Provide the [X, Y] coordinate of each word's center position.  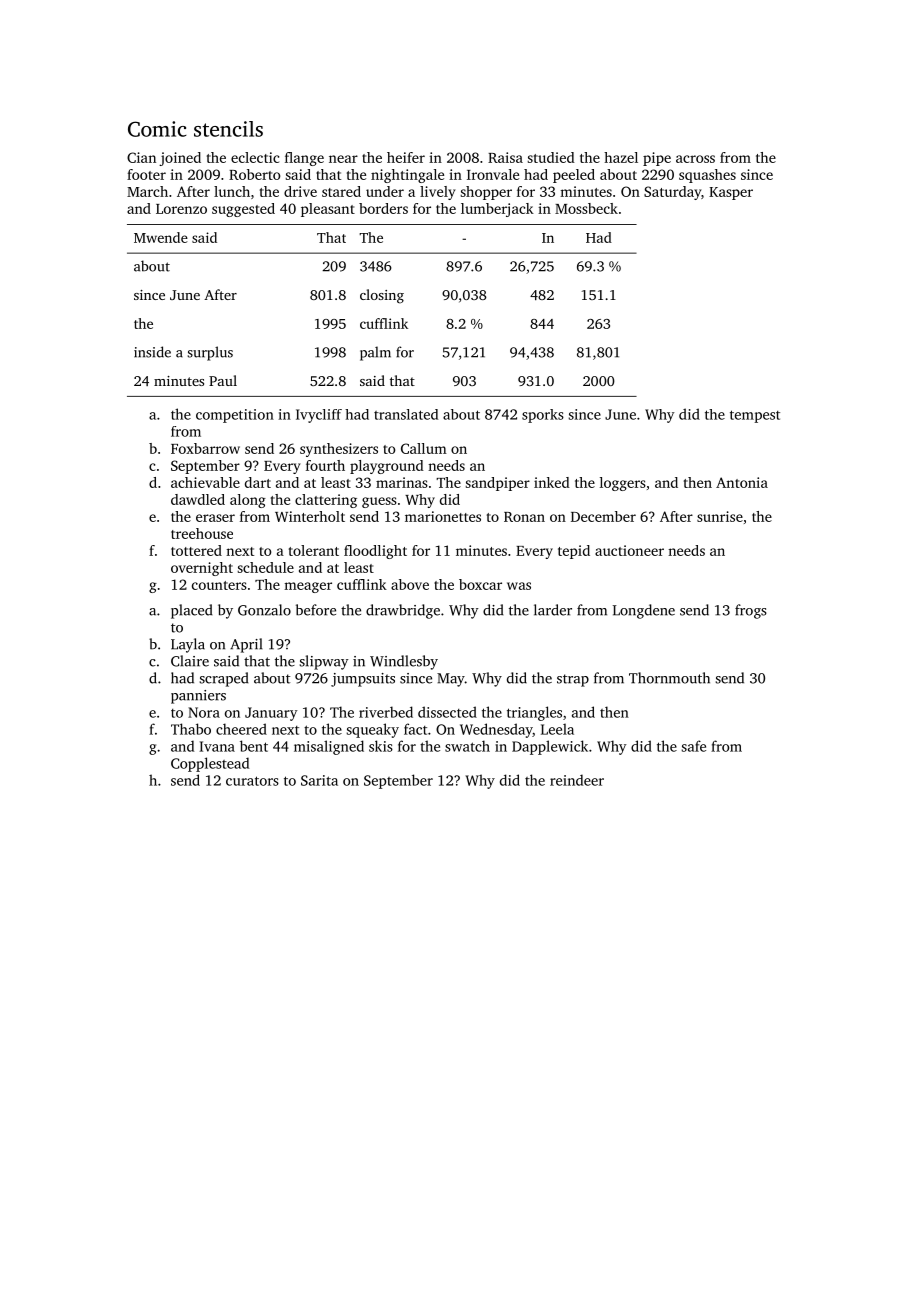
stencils [228, 129]
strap [573, 680]
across [695, 159]
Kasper [731, 193]
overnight [202, 569]
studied [551, 157]
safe [693, 746]
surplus [210, 353]
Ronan [524, 517]
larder [553, 610]
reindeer [577, 780]
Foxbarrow [205, 448]
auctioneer [629, 550]
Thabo [191, 729]
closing [382, 296]
